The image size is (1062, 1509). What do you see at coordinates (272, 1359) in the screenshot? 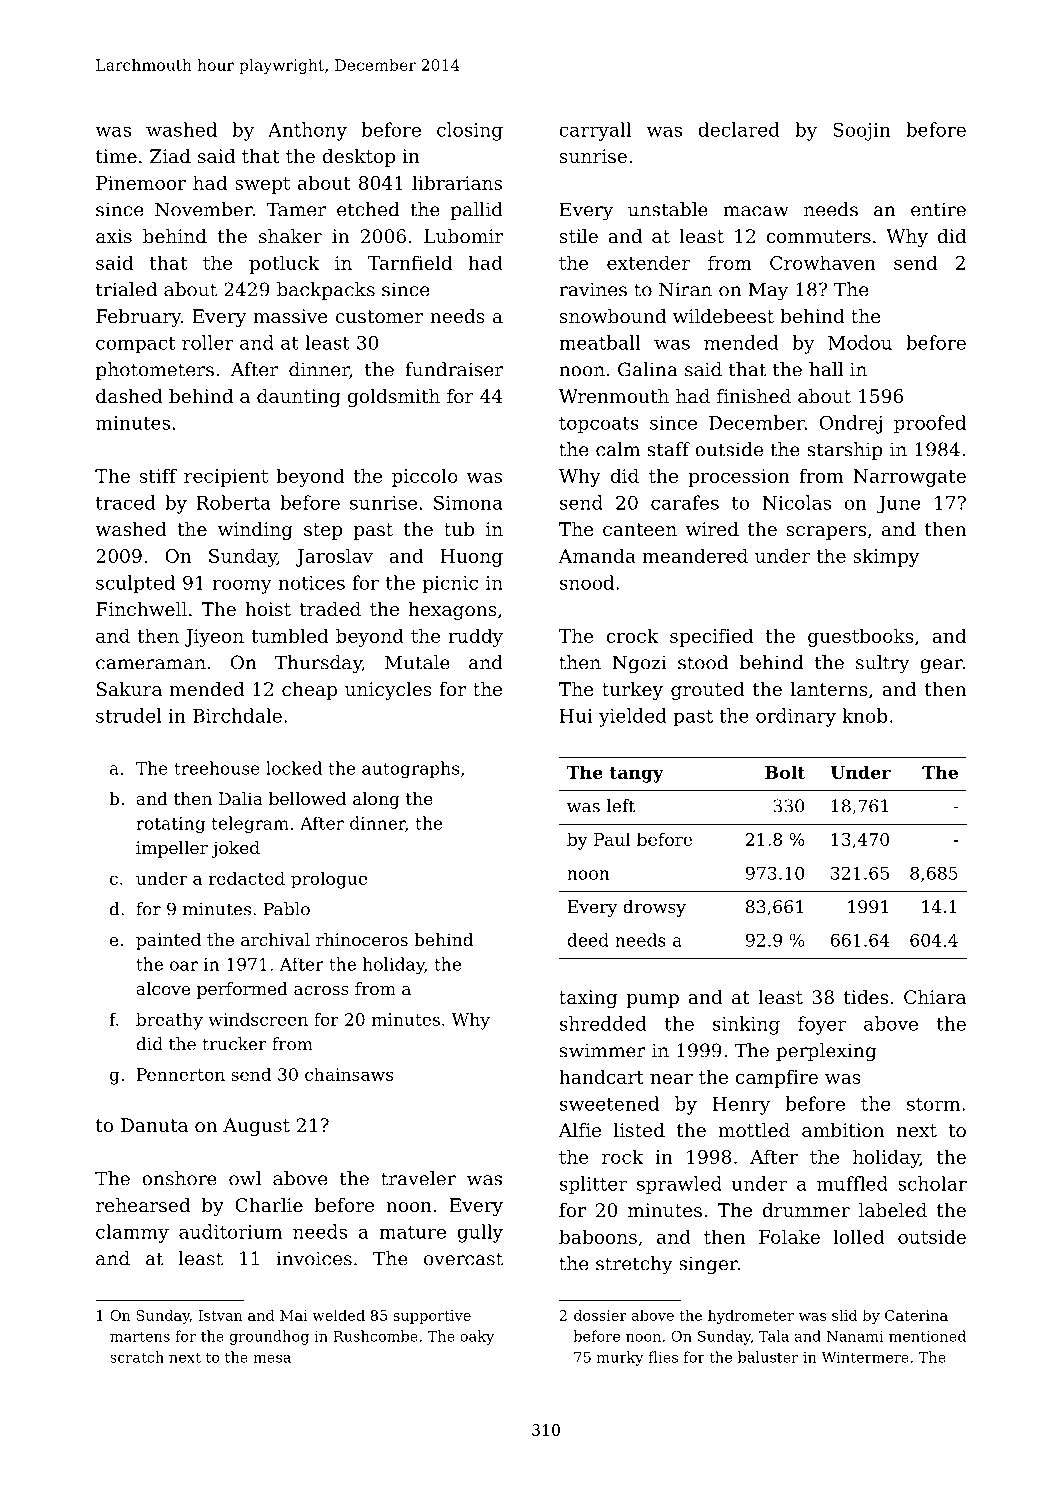
I see `mesa` at bounding box center [272, 1359].
